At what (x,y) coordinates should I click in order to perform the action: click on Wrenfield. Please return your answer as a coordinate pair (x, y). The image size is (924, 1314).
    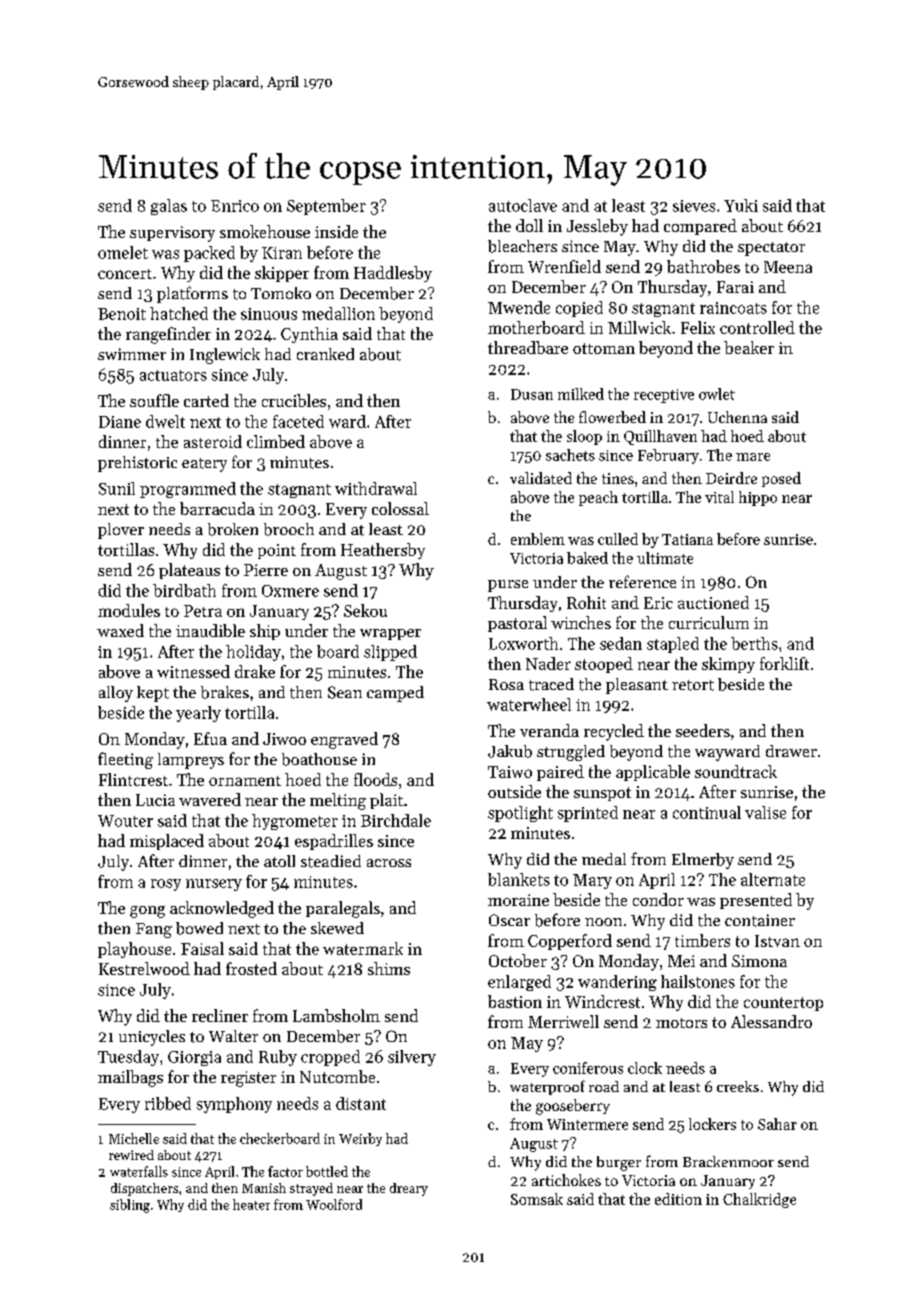
    Looking at the image, I should click on (564, 266).
